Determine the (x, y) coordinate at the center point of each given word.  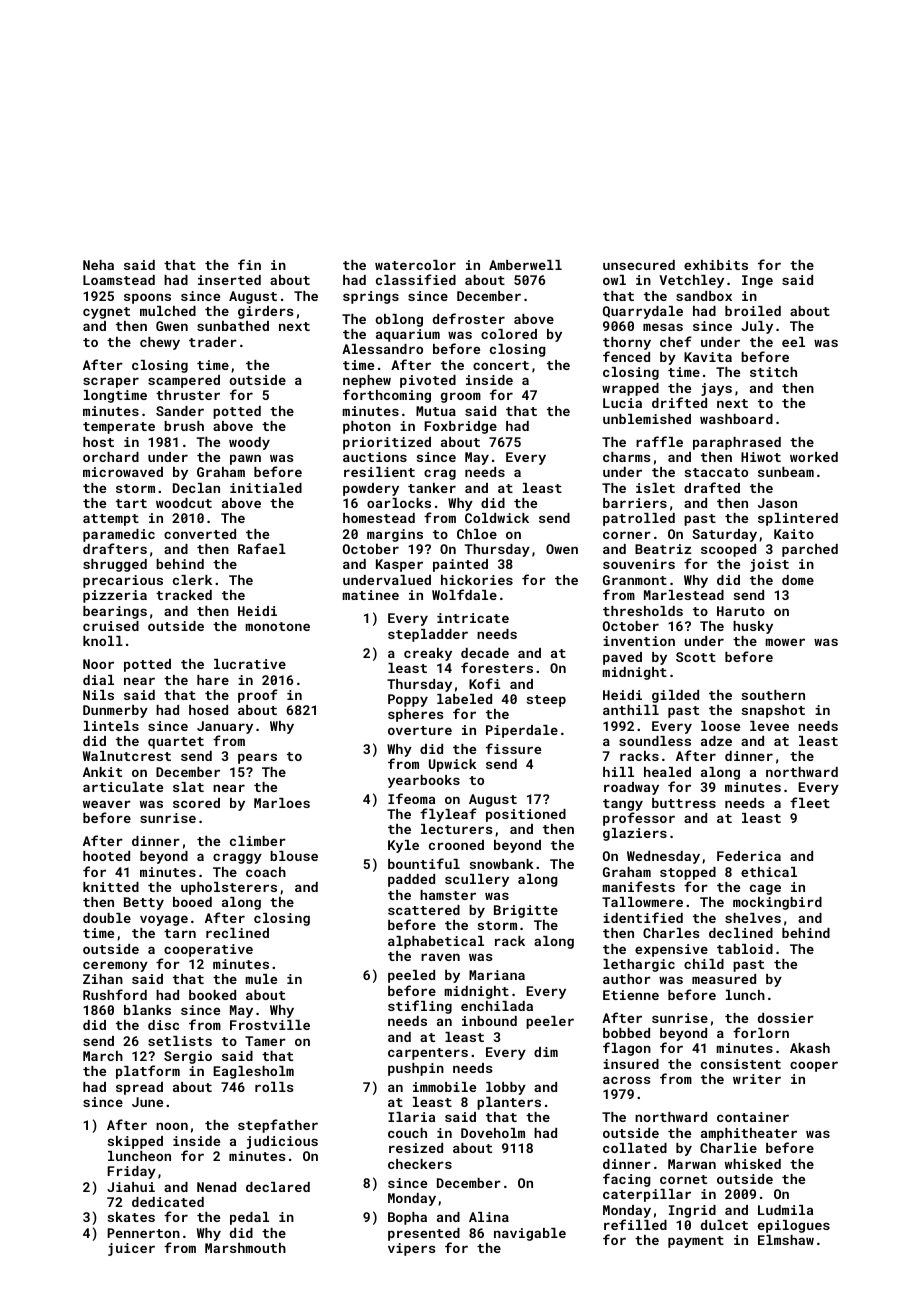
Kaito (794, 534)
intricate (473, 618)
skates (131, 1217)
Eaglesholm (253, 1072)
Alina (489, 1217)
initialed (266, 488)
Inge (757, 281)
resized (416, 1148)
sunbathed (233, 326)
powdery (371, 489)
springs (371, 297)
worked (814, 457)
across (626, 1080)
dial (98, 680)
